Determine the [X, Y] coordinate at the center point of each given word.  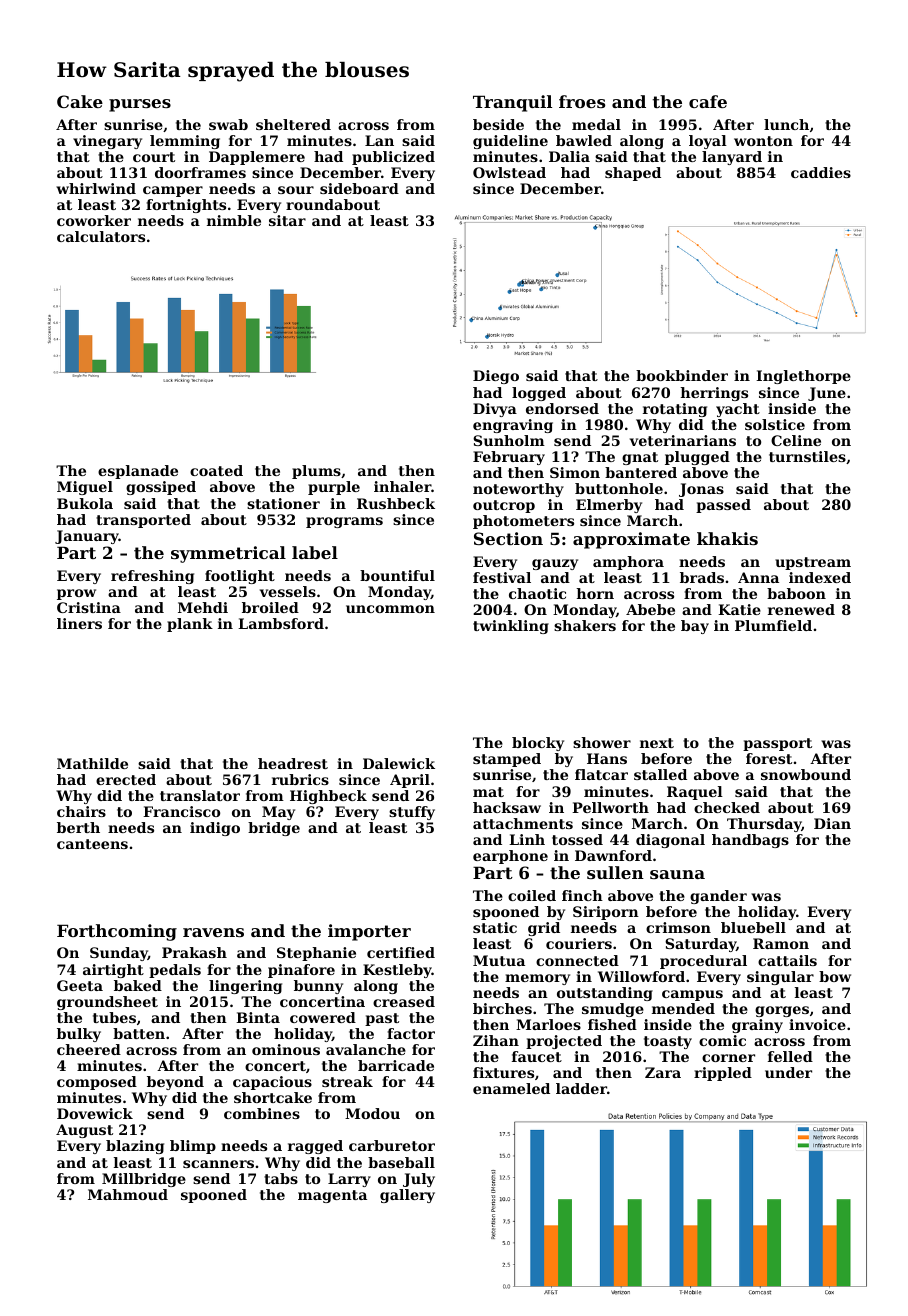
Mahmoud [128, 1194]
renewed [801, 609]
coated [216, 470]
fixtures [503, 1072]
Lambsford [281, 623]
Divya [495, 410]
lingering [245, 987]
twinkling [511, 627]
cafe [708, 101]
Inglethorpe [803, 377]
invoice [817, 1024]
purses [140, 105]
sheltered [293, 124]
